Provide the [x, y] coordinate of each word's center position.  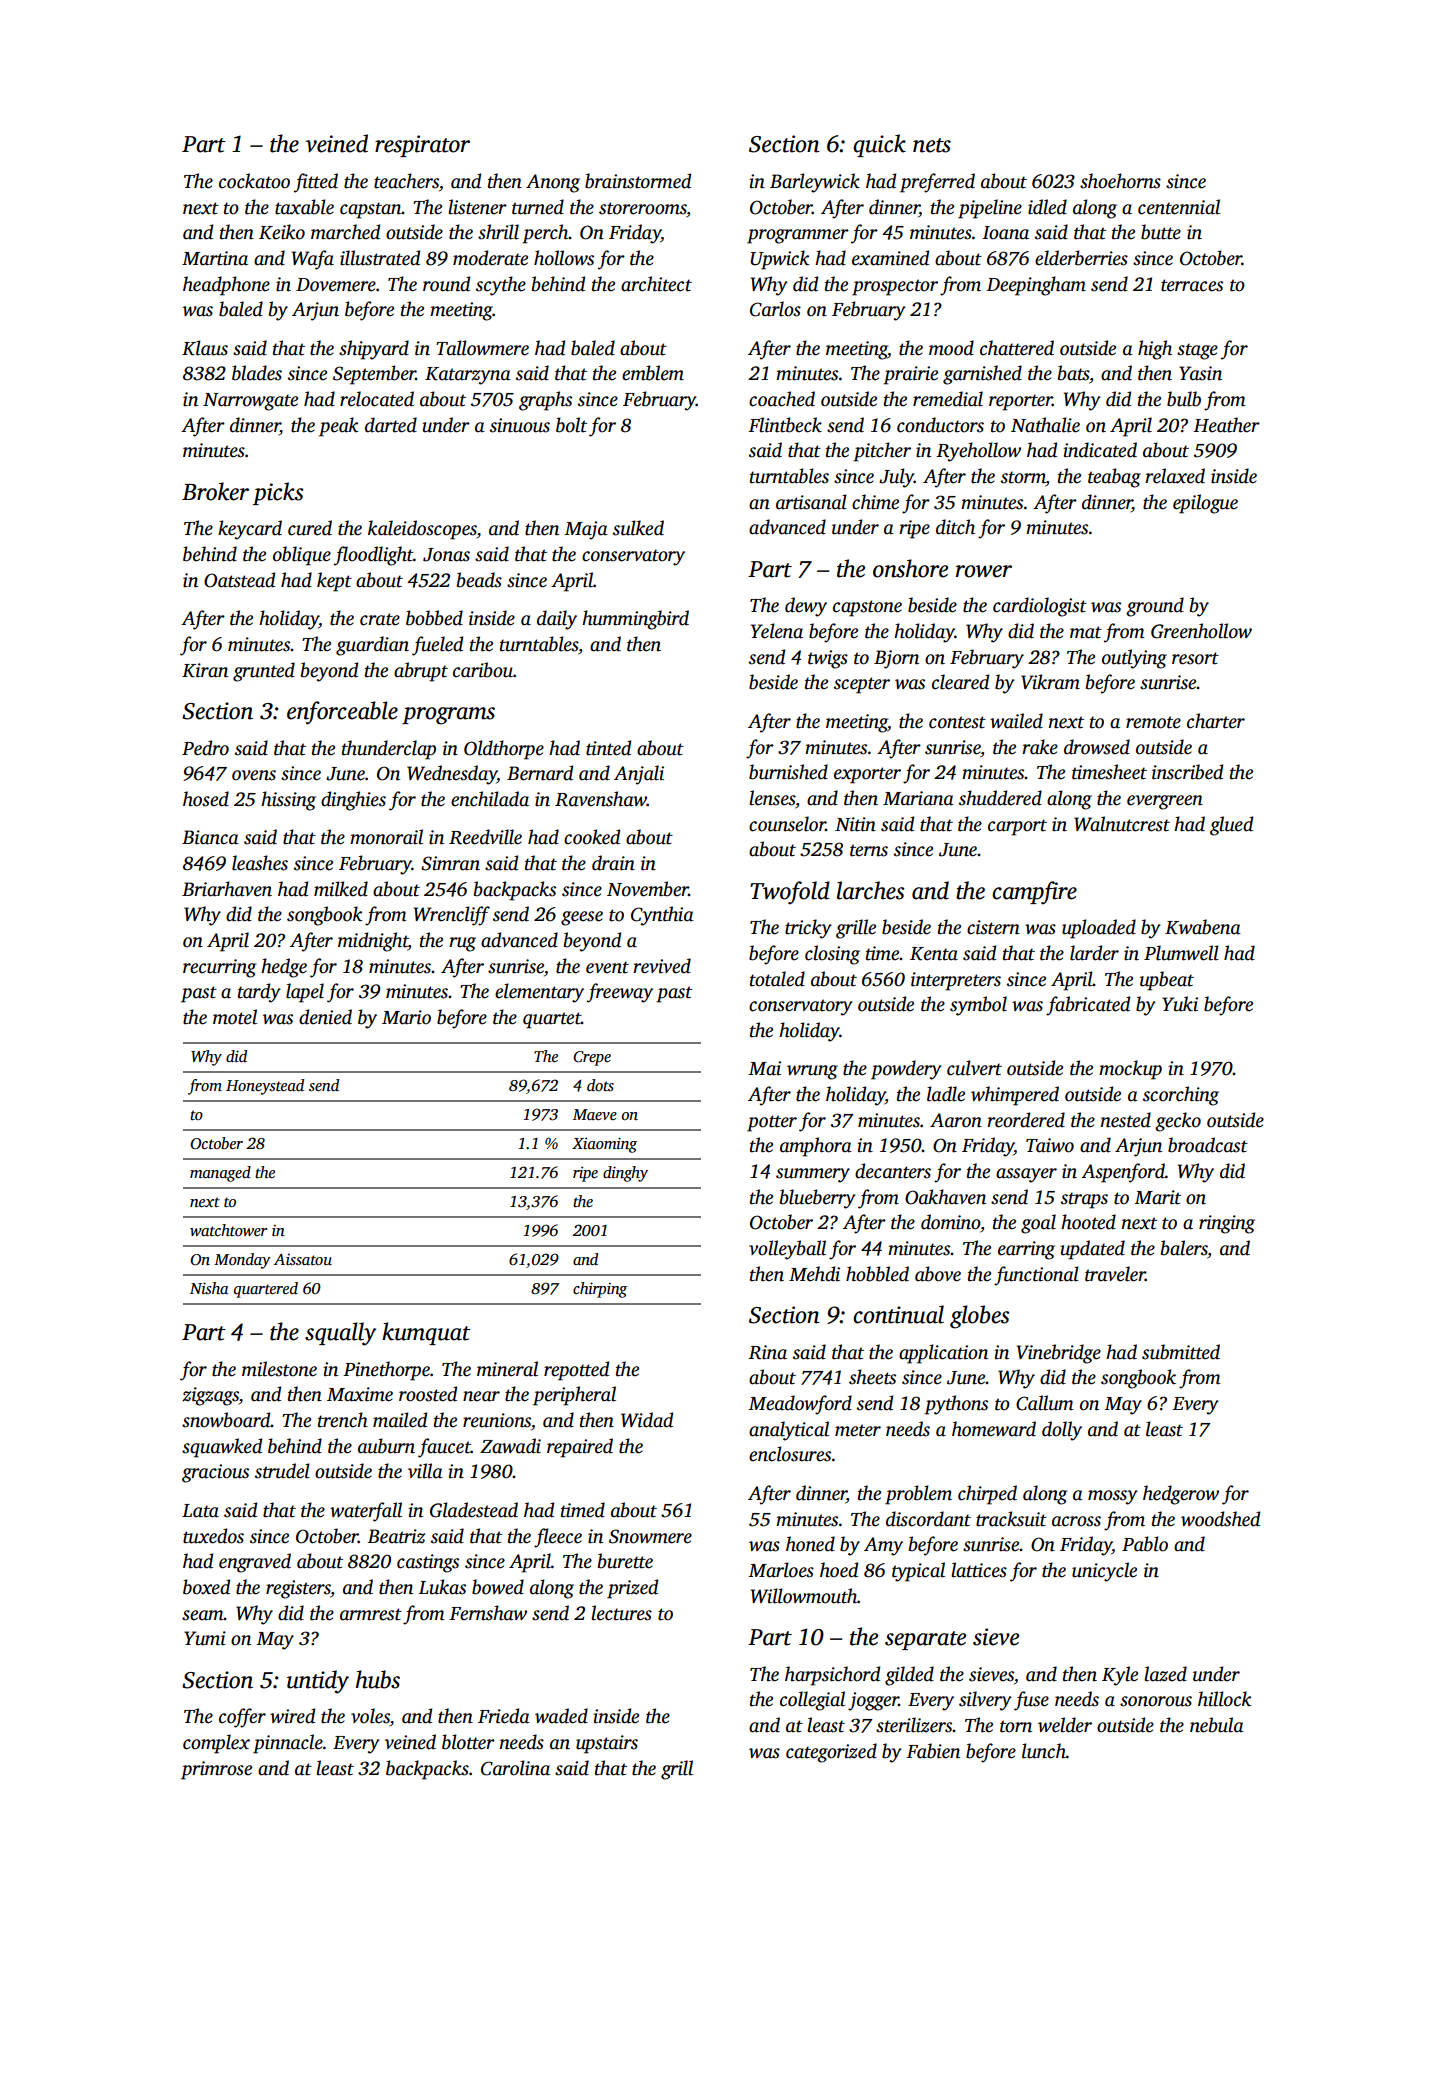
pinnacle [288, 1744]
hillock [1225, 1699]
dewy [806, 607]
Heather [1226, 425]
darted [391, 425]
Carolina [515, 1768]
